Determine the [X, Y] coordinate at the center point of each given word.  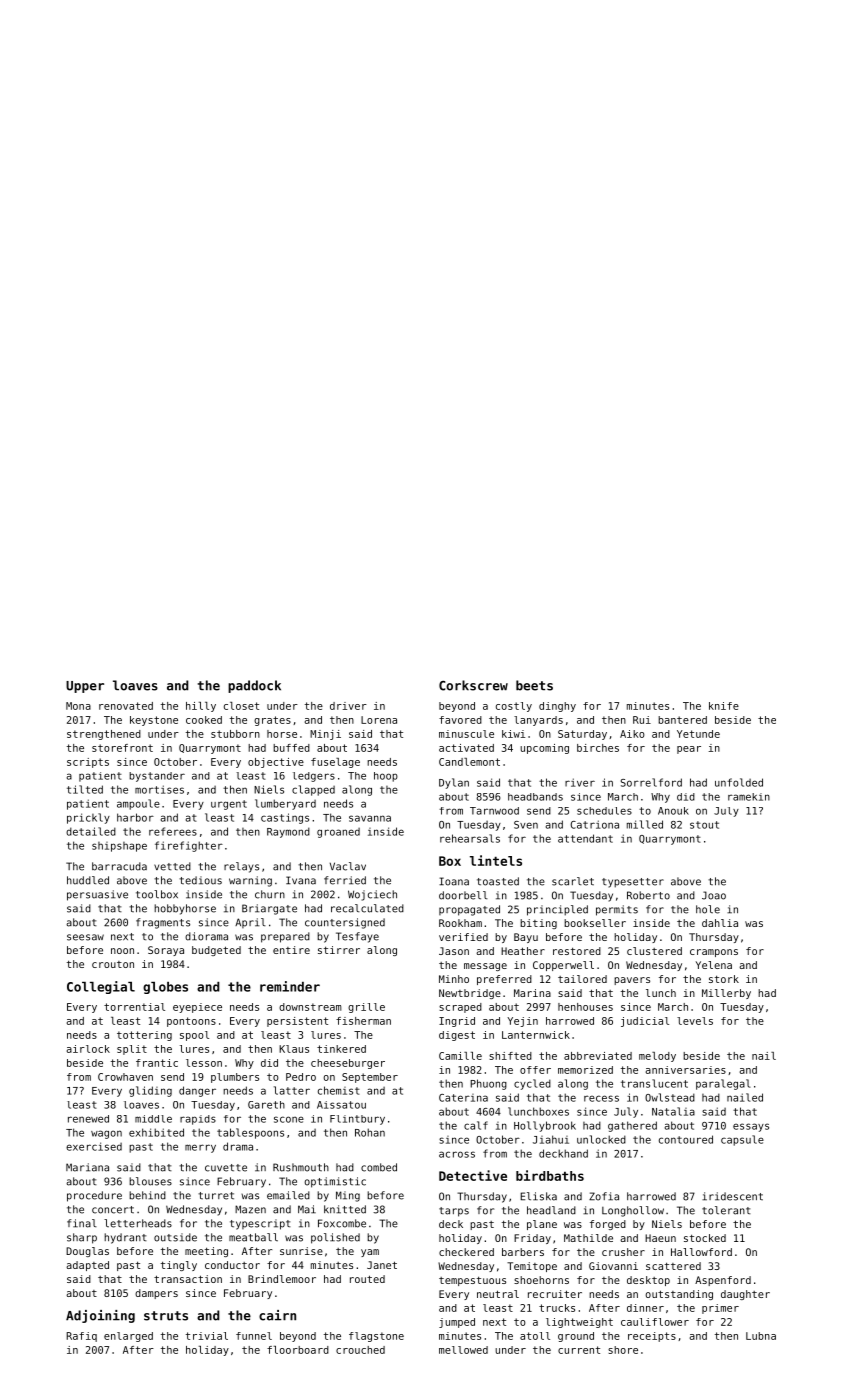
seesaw [85, 937]
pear [689, 750]
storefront [122, 748]
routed [367, 1279]
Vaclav [348, 866]
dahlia [720, 923]
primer [720, 1309]
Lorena [379, 720]
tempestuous [472, 1281]
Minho [454, 979]
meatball [253, 1237]
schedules [604, 811]
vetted [172, 866]
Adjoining [100, 1316]
